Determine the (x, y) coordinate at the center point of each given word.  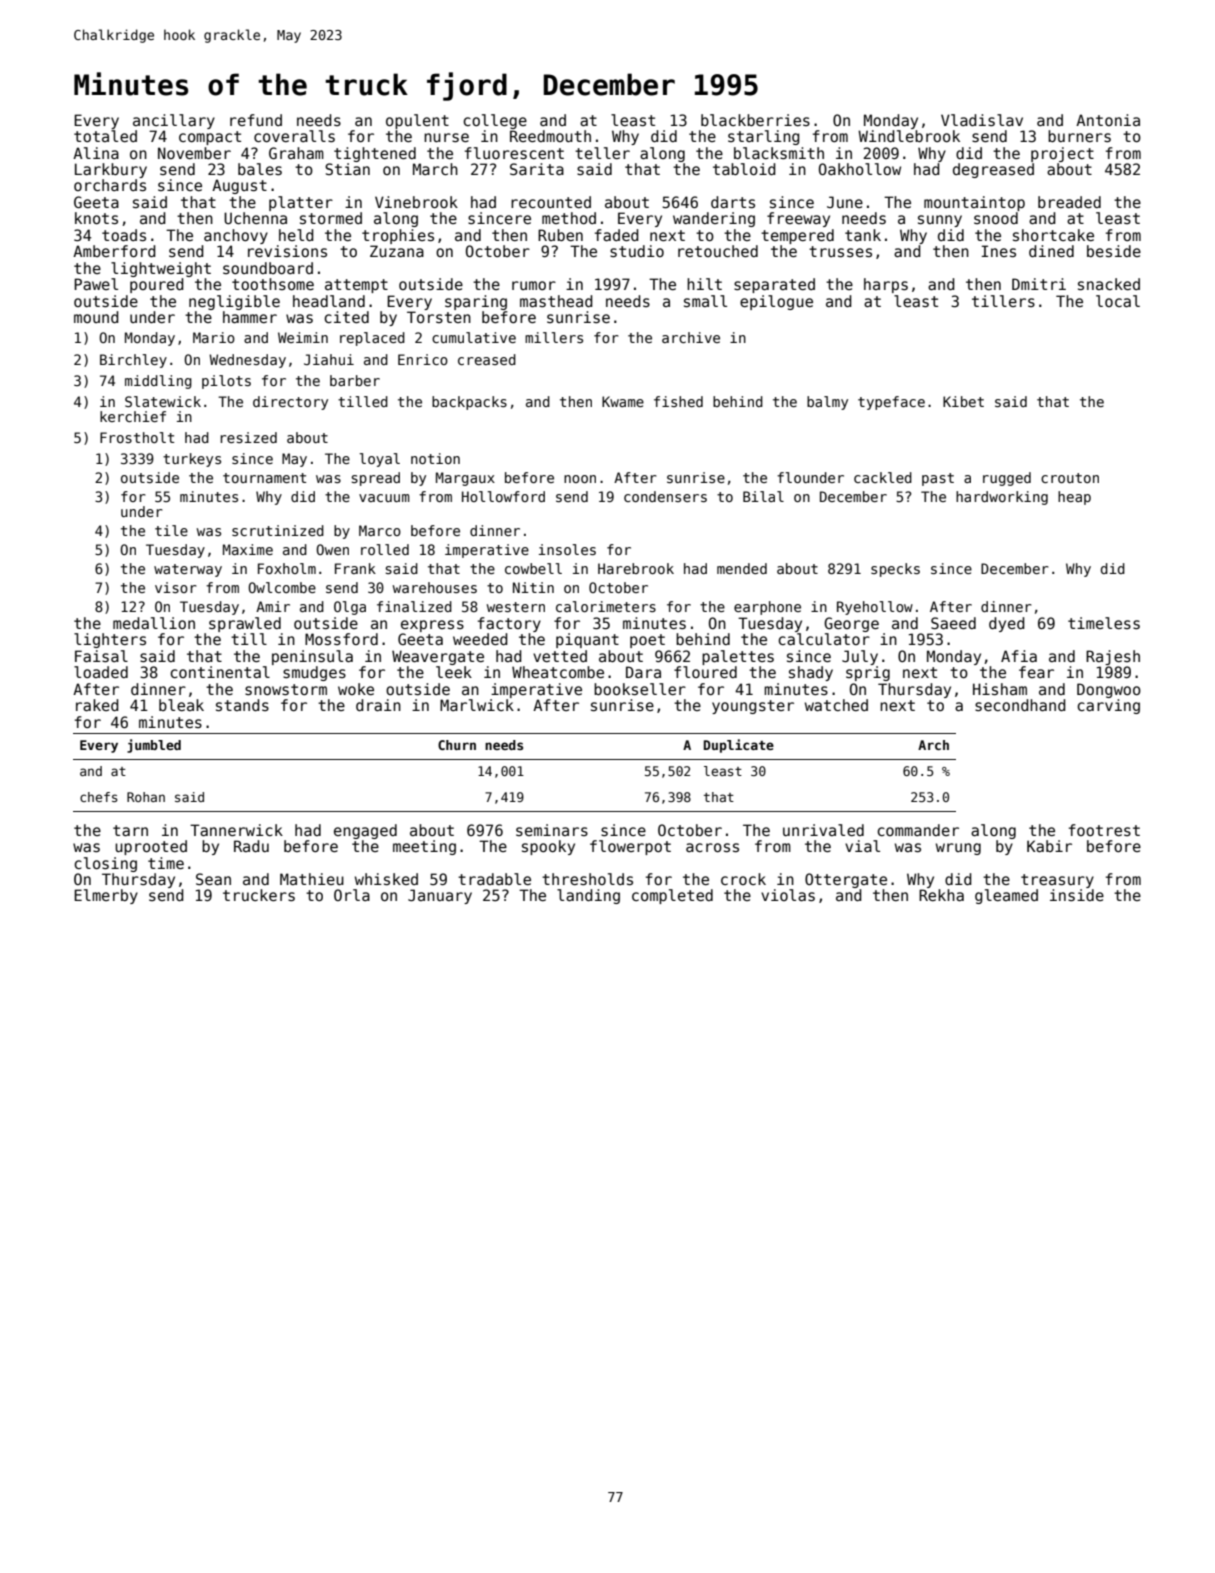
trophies (398, 236)
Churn (457, 745)
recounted (551, 202)
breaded (1069, 202)
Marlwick (477, 705)
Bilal (763, 496)
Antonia (1108, 120)
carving (1108, 706)
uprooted (151, 847)
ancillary (174, 121)
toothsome (273, 284)
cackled (883, 477)
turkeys (192, 460)
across (712, 847)
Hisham (1000, 689)
